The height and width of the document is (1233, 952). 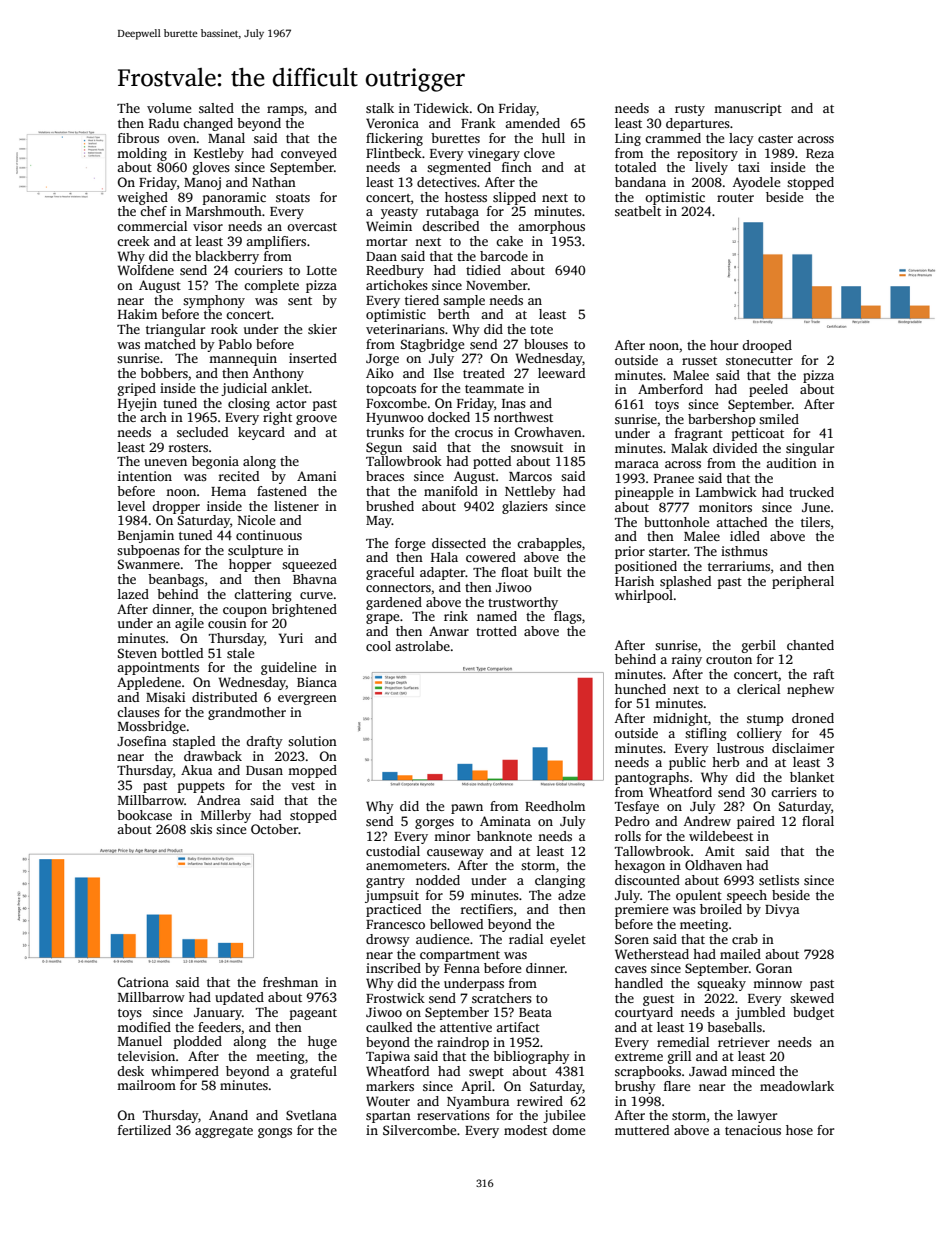 What do you see at coordinates (256, 520) in the document?
I see `Nicole` at bounding box center [256, 520].
